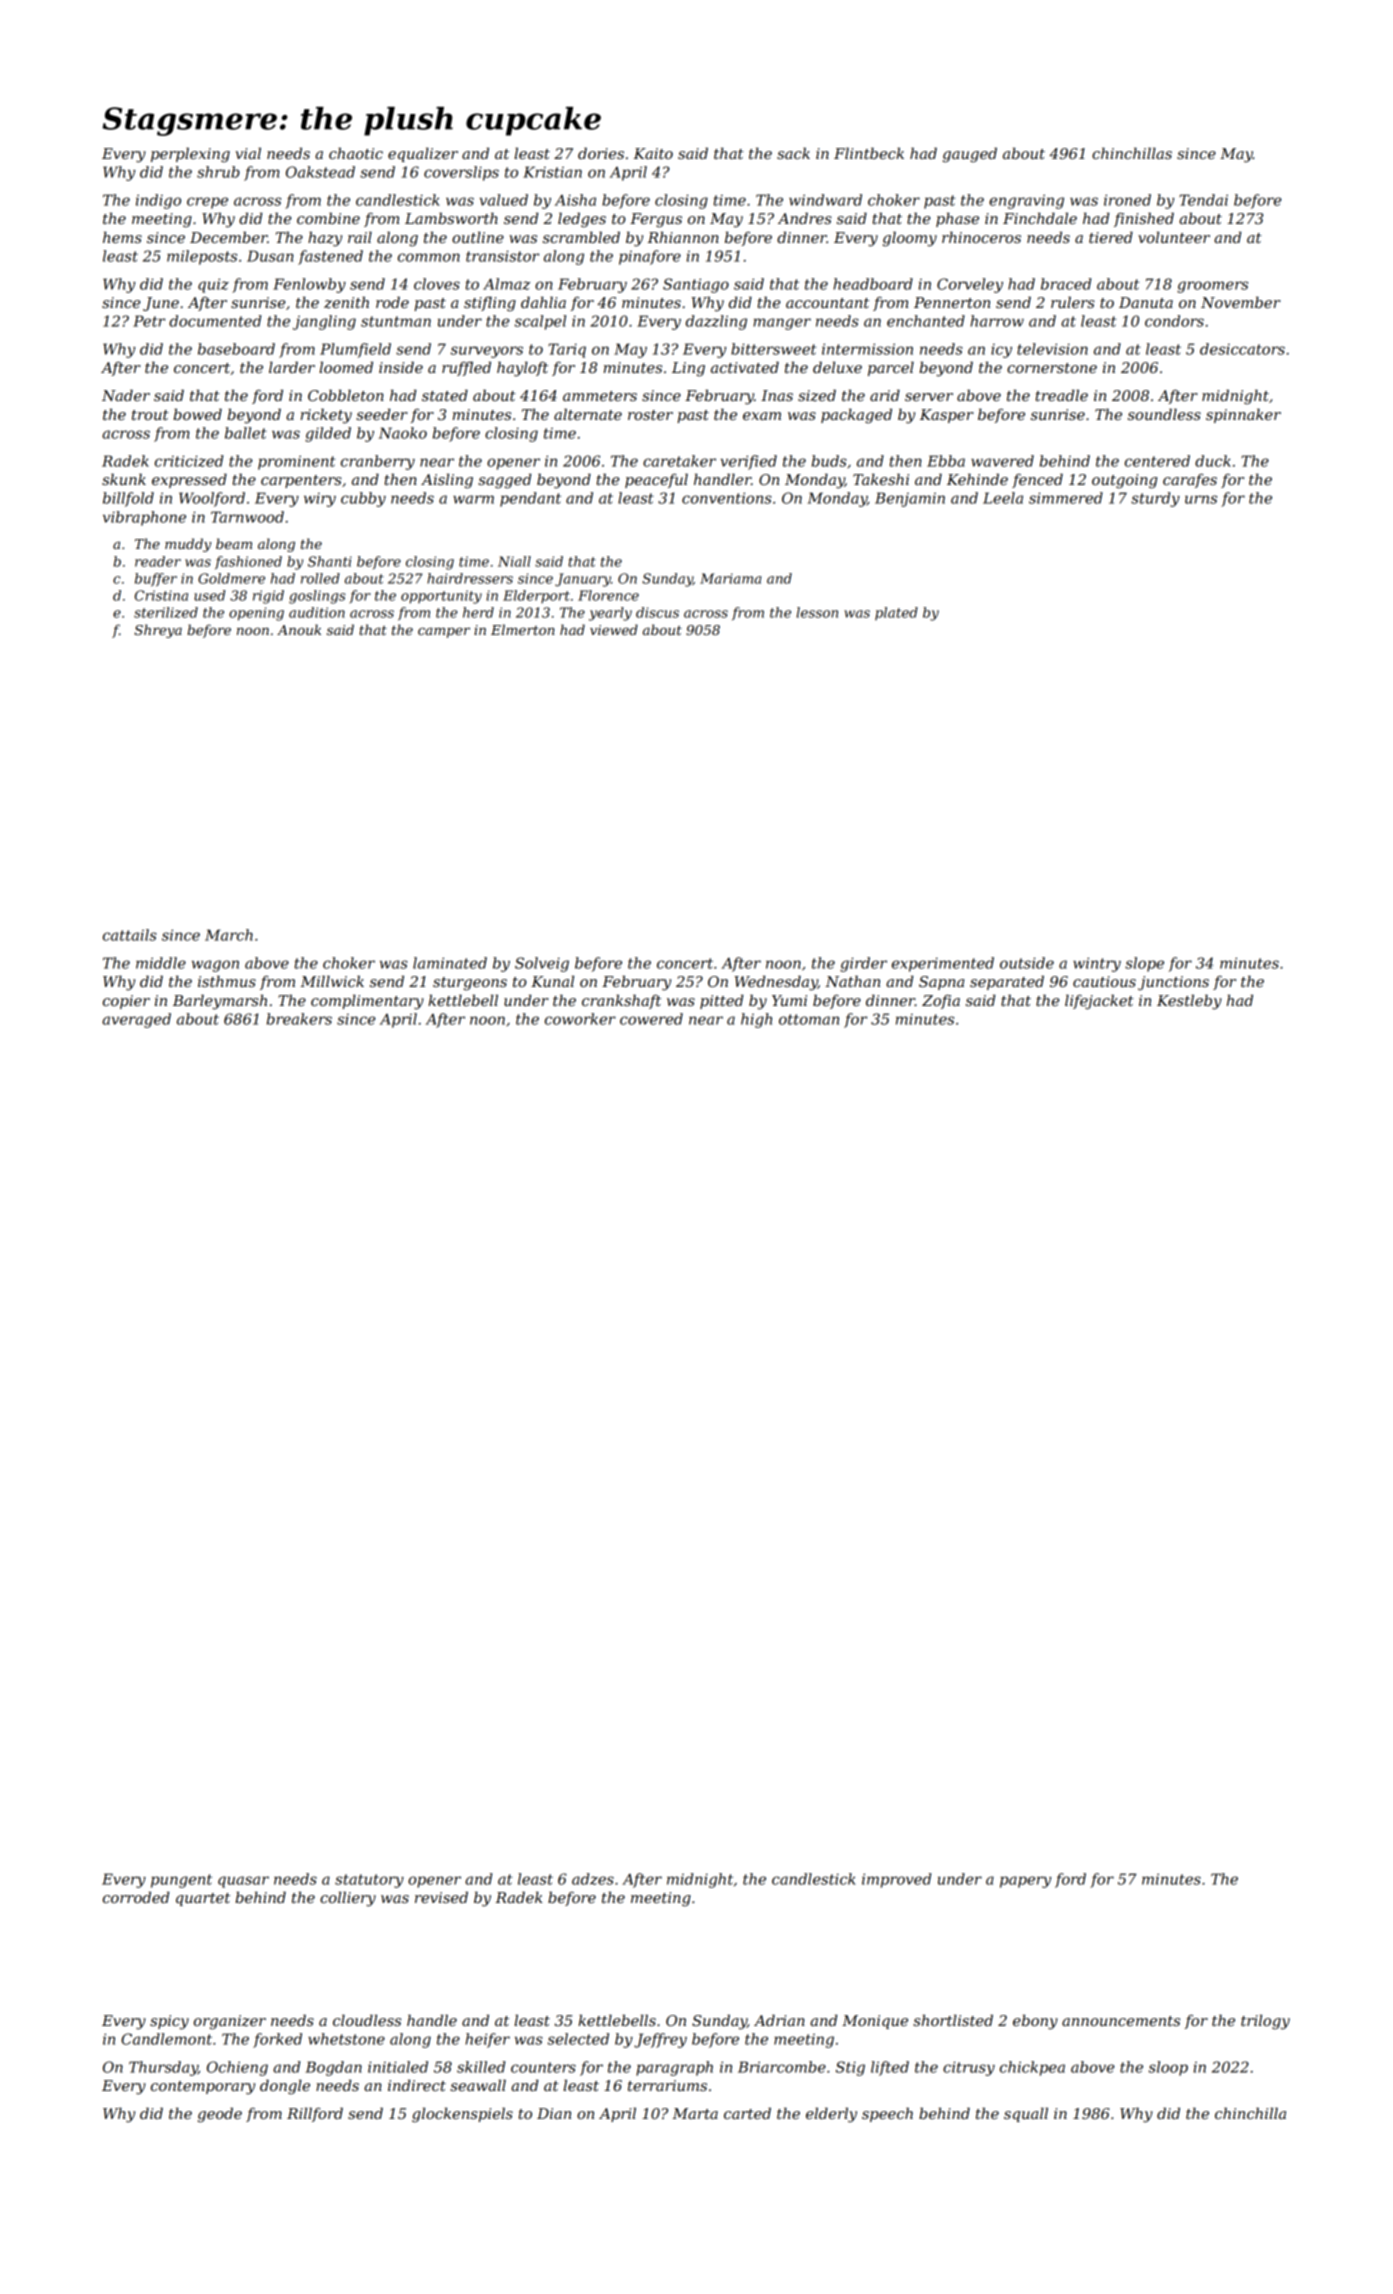  Describe the element at coordinates (896, 1880) in the page. I see `improved` at that location.
